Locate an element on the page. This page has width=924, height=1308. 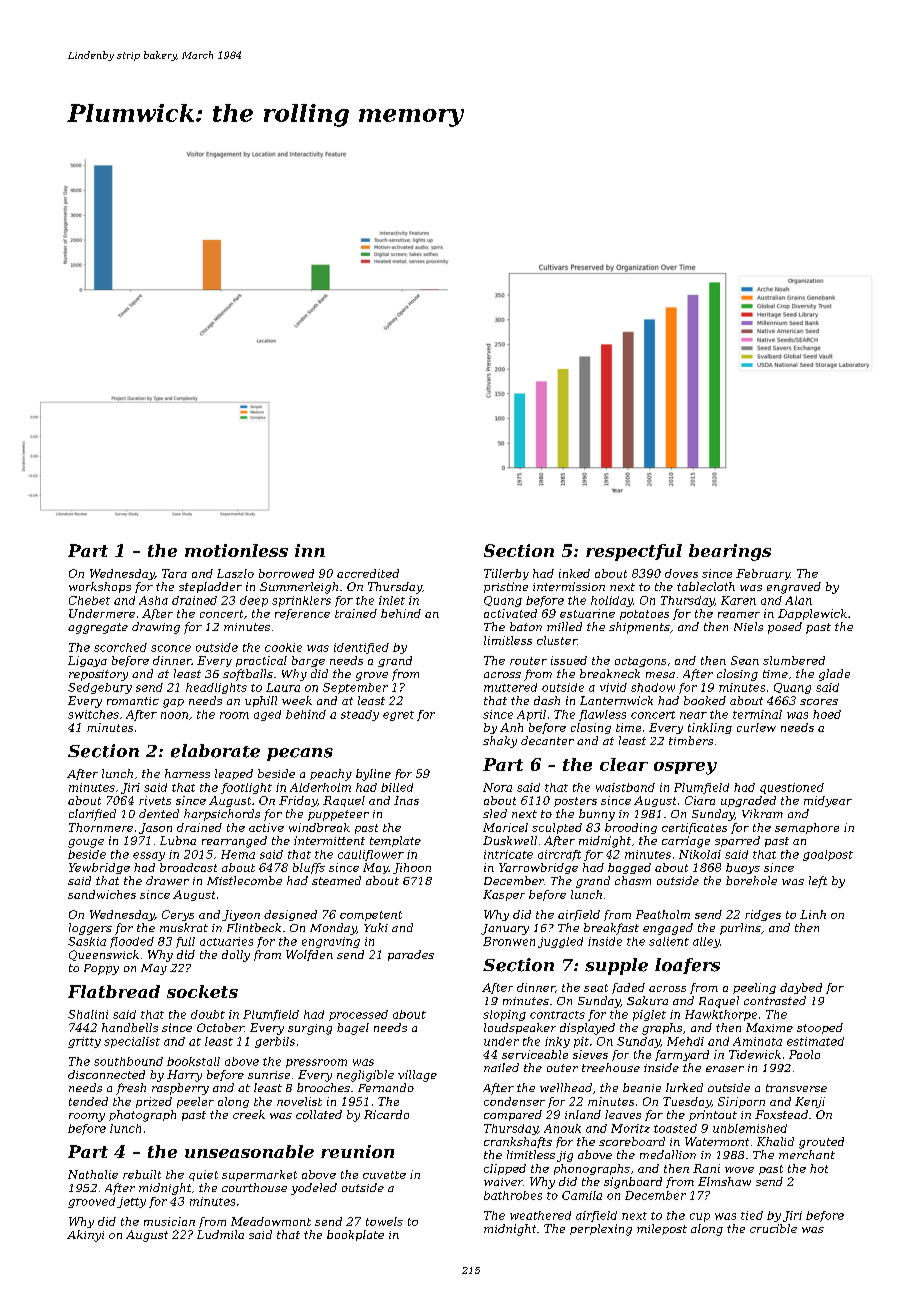
Tara is located at coordinates (174, 573).
